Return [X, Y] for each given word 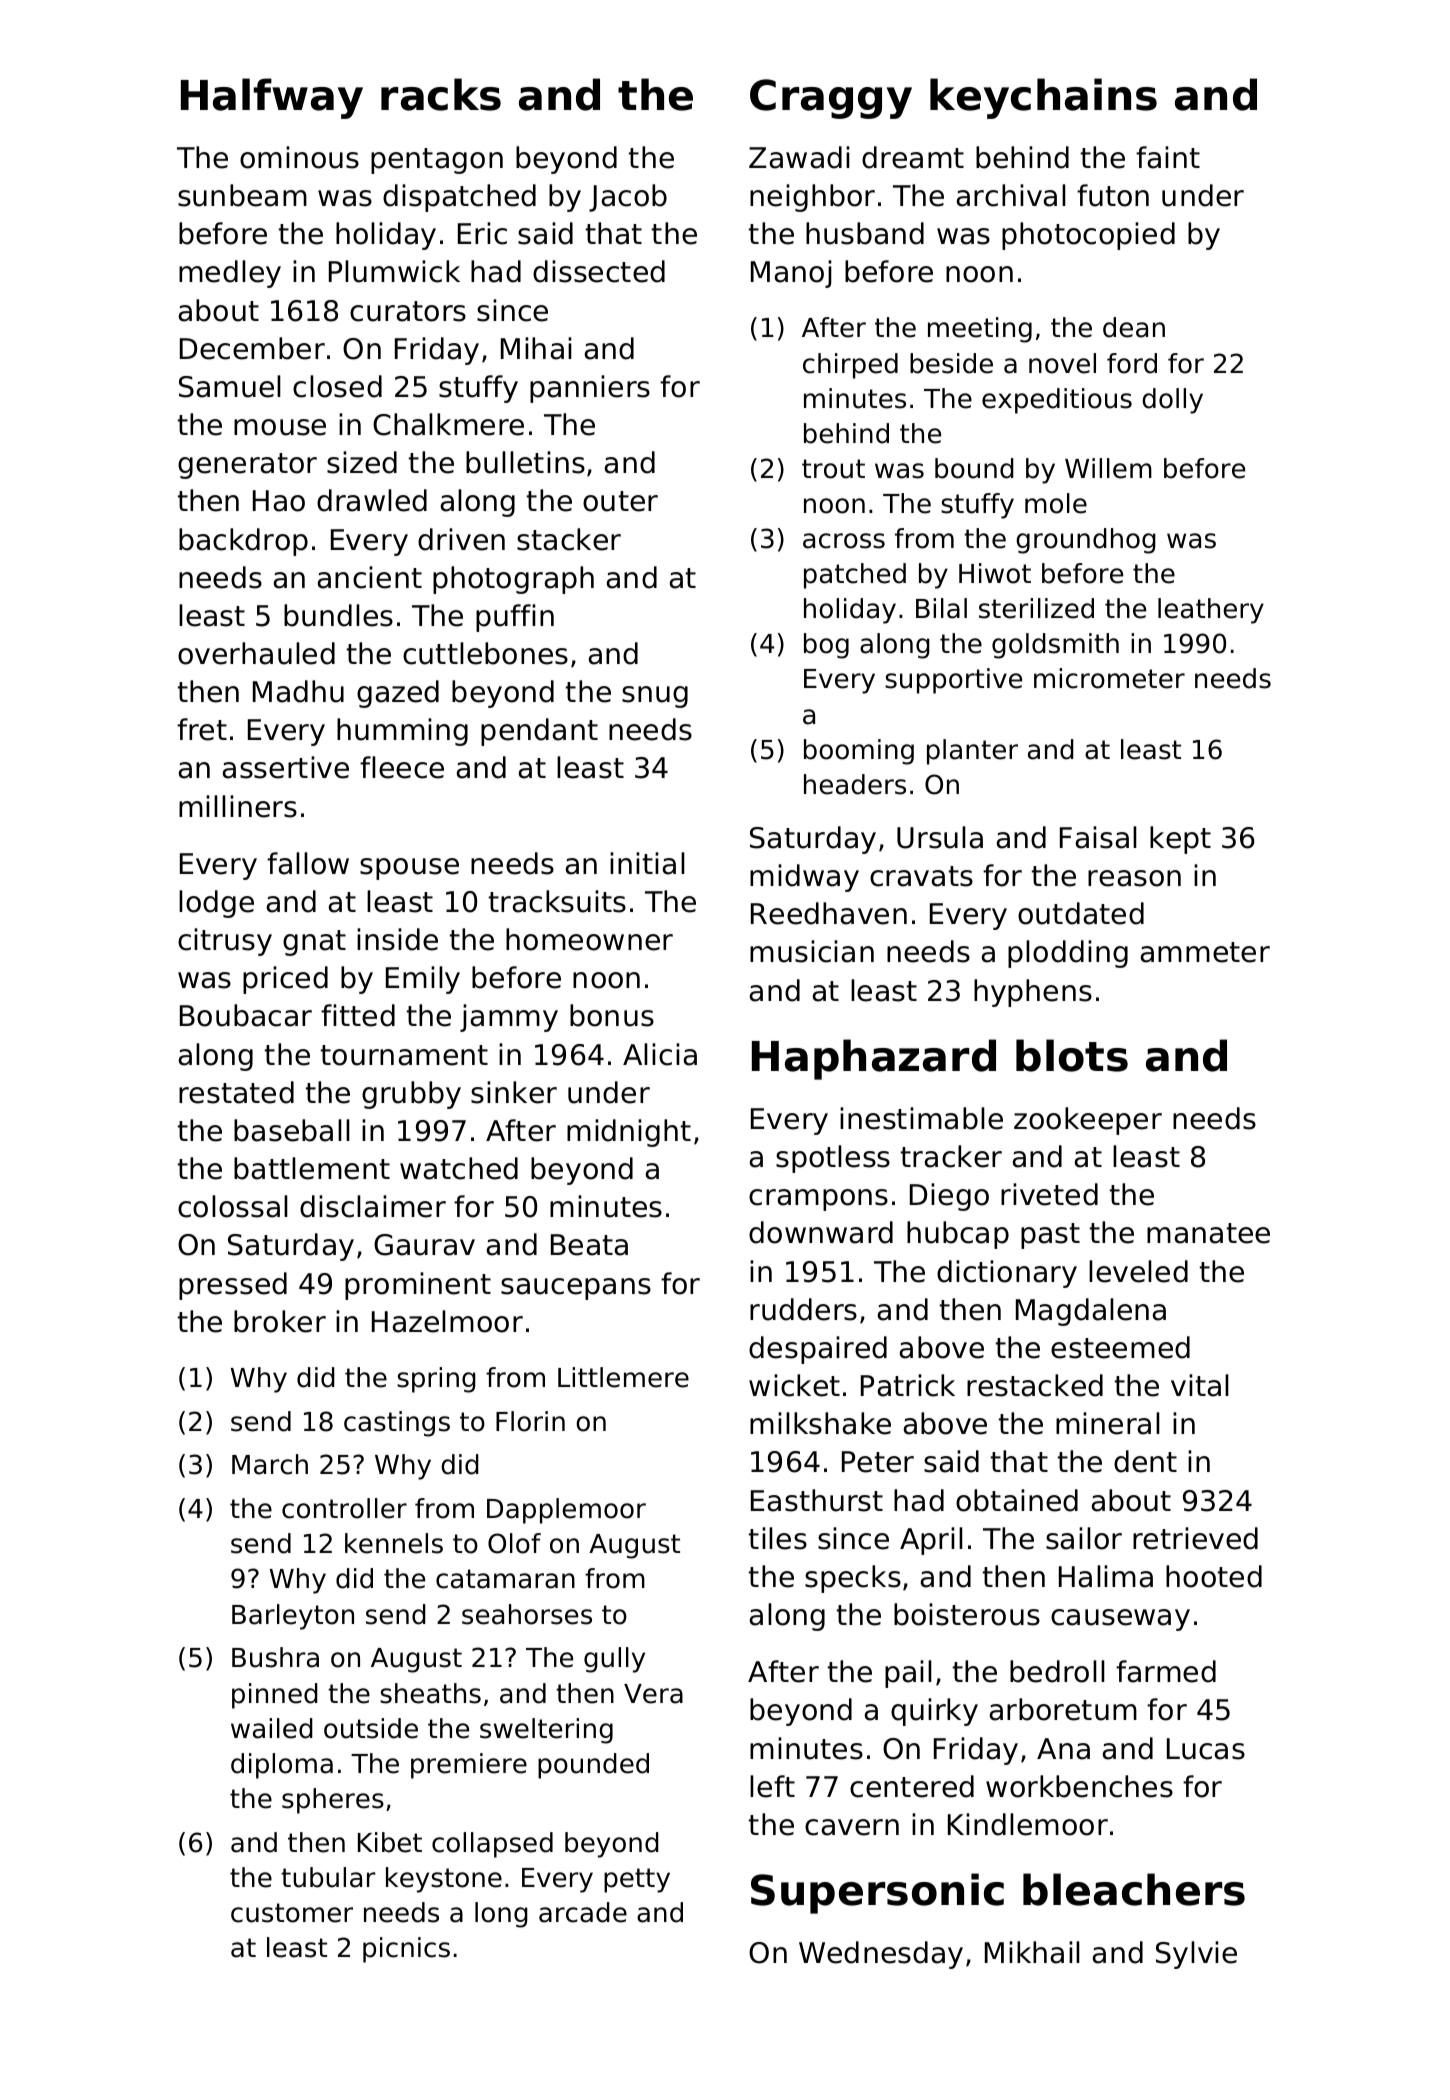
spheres [333, 1801]
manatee [1208, 1233]
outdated [1081, 913]
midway [804, 878]
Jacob [628, 198]
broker [280, 1321]
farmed [1166, 1671]
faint [1168, 157]
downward [821, 1232]
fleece [402, 767]
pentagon [437, 161]
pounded [593, 1766]
